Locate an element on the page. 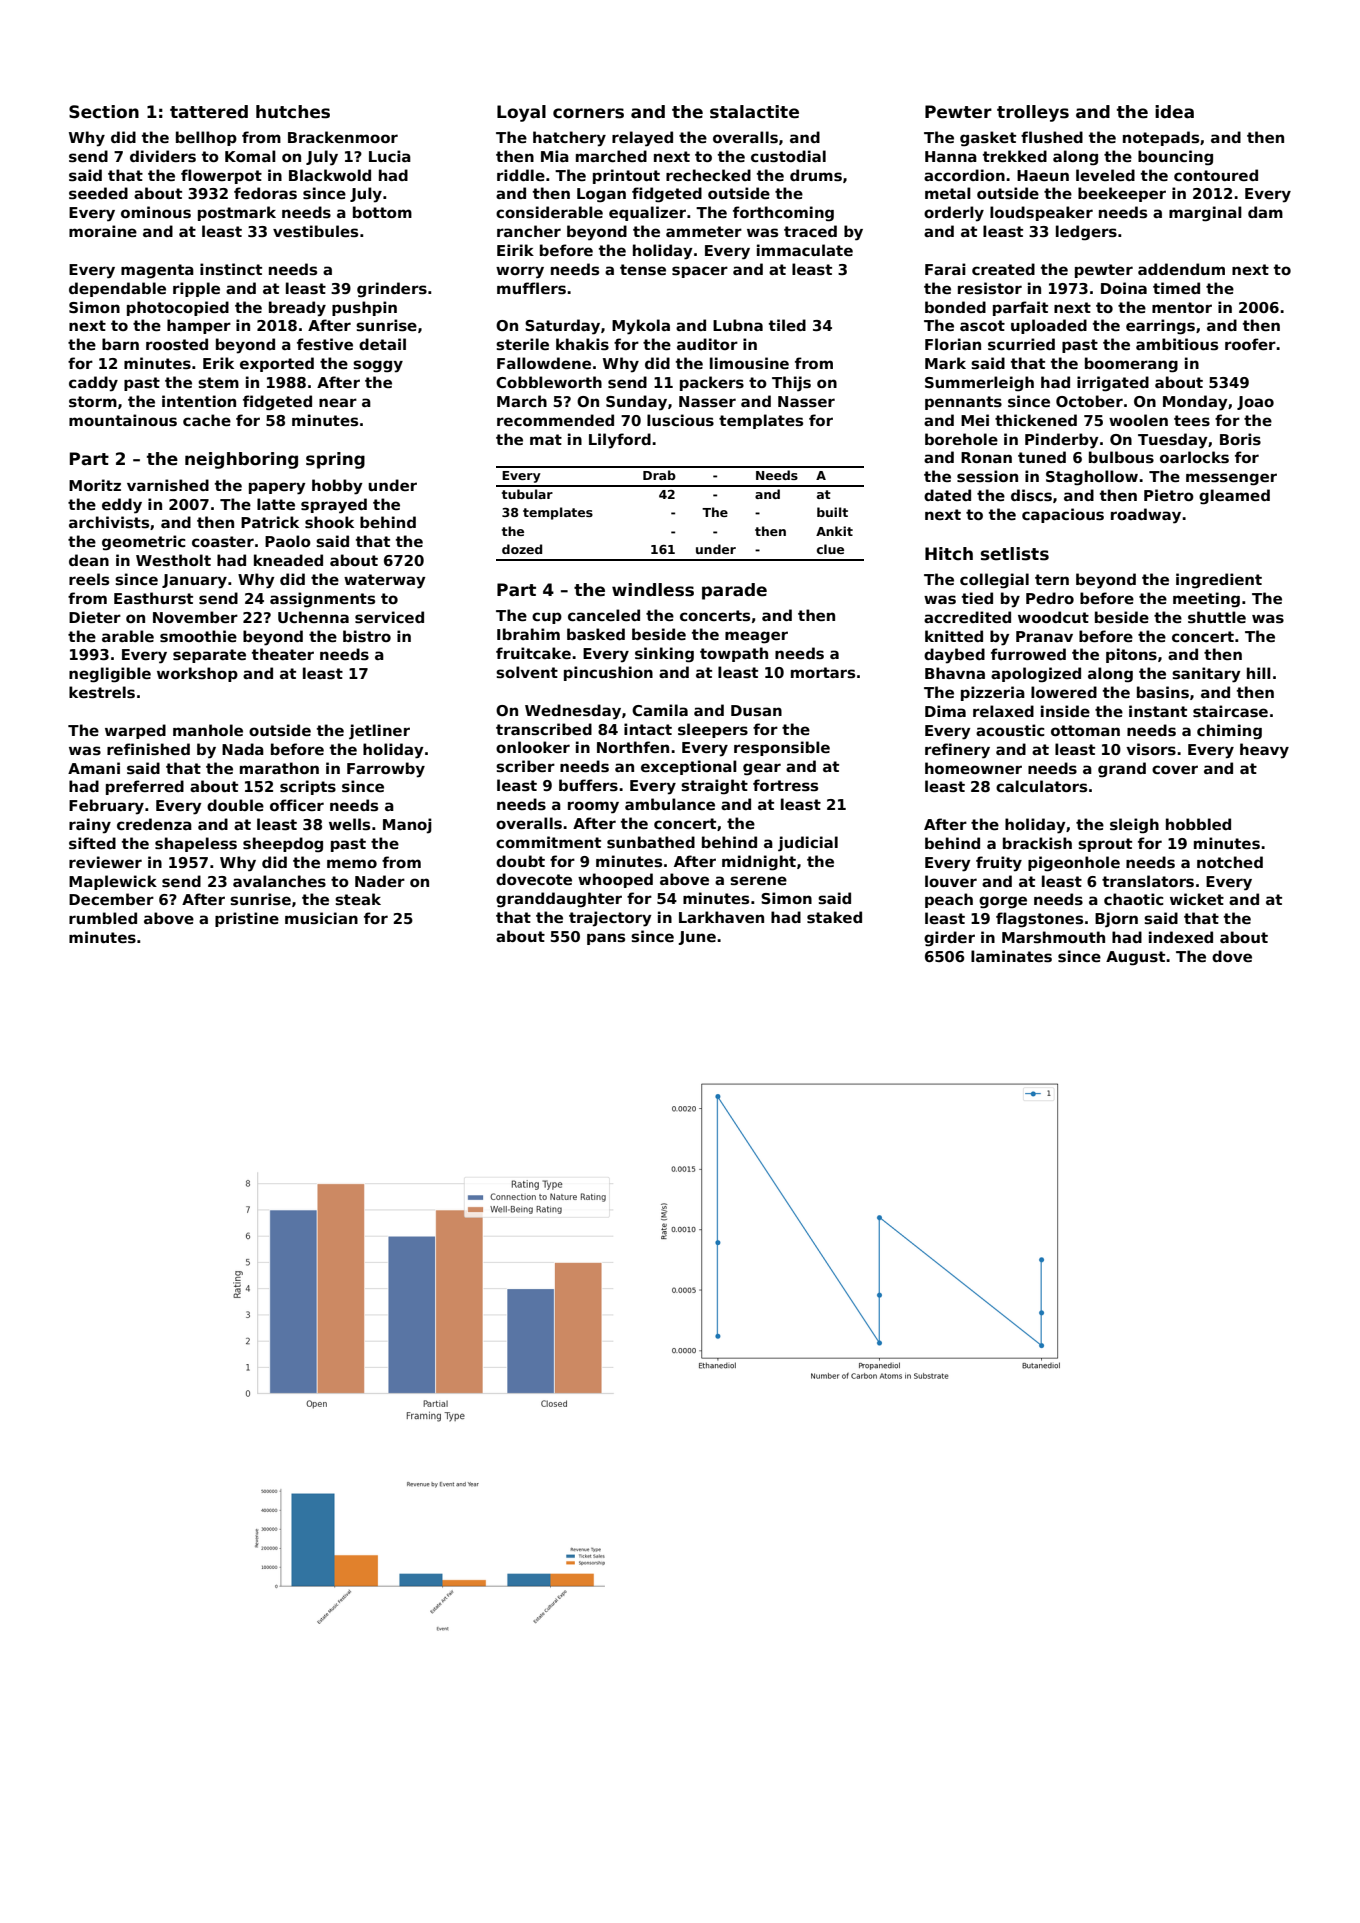  relayed is located at coordinates (642, 139).
